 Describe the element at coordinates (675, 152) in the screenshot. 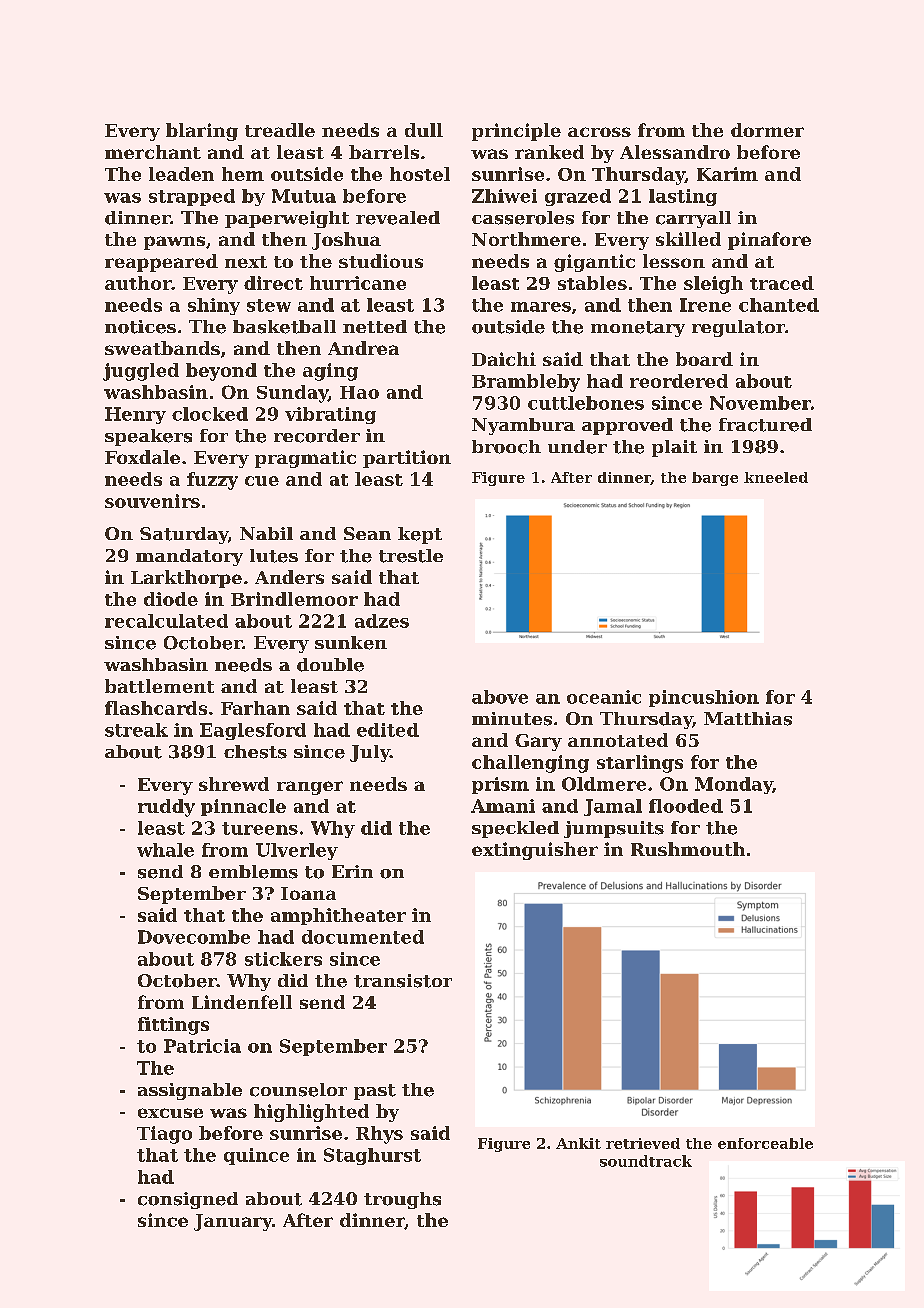

I see `Alessandro` at that location.
